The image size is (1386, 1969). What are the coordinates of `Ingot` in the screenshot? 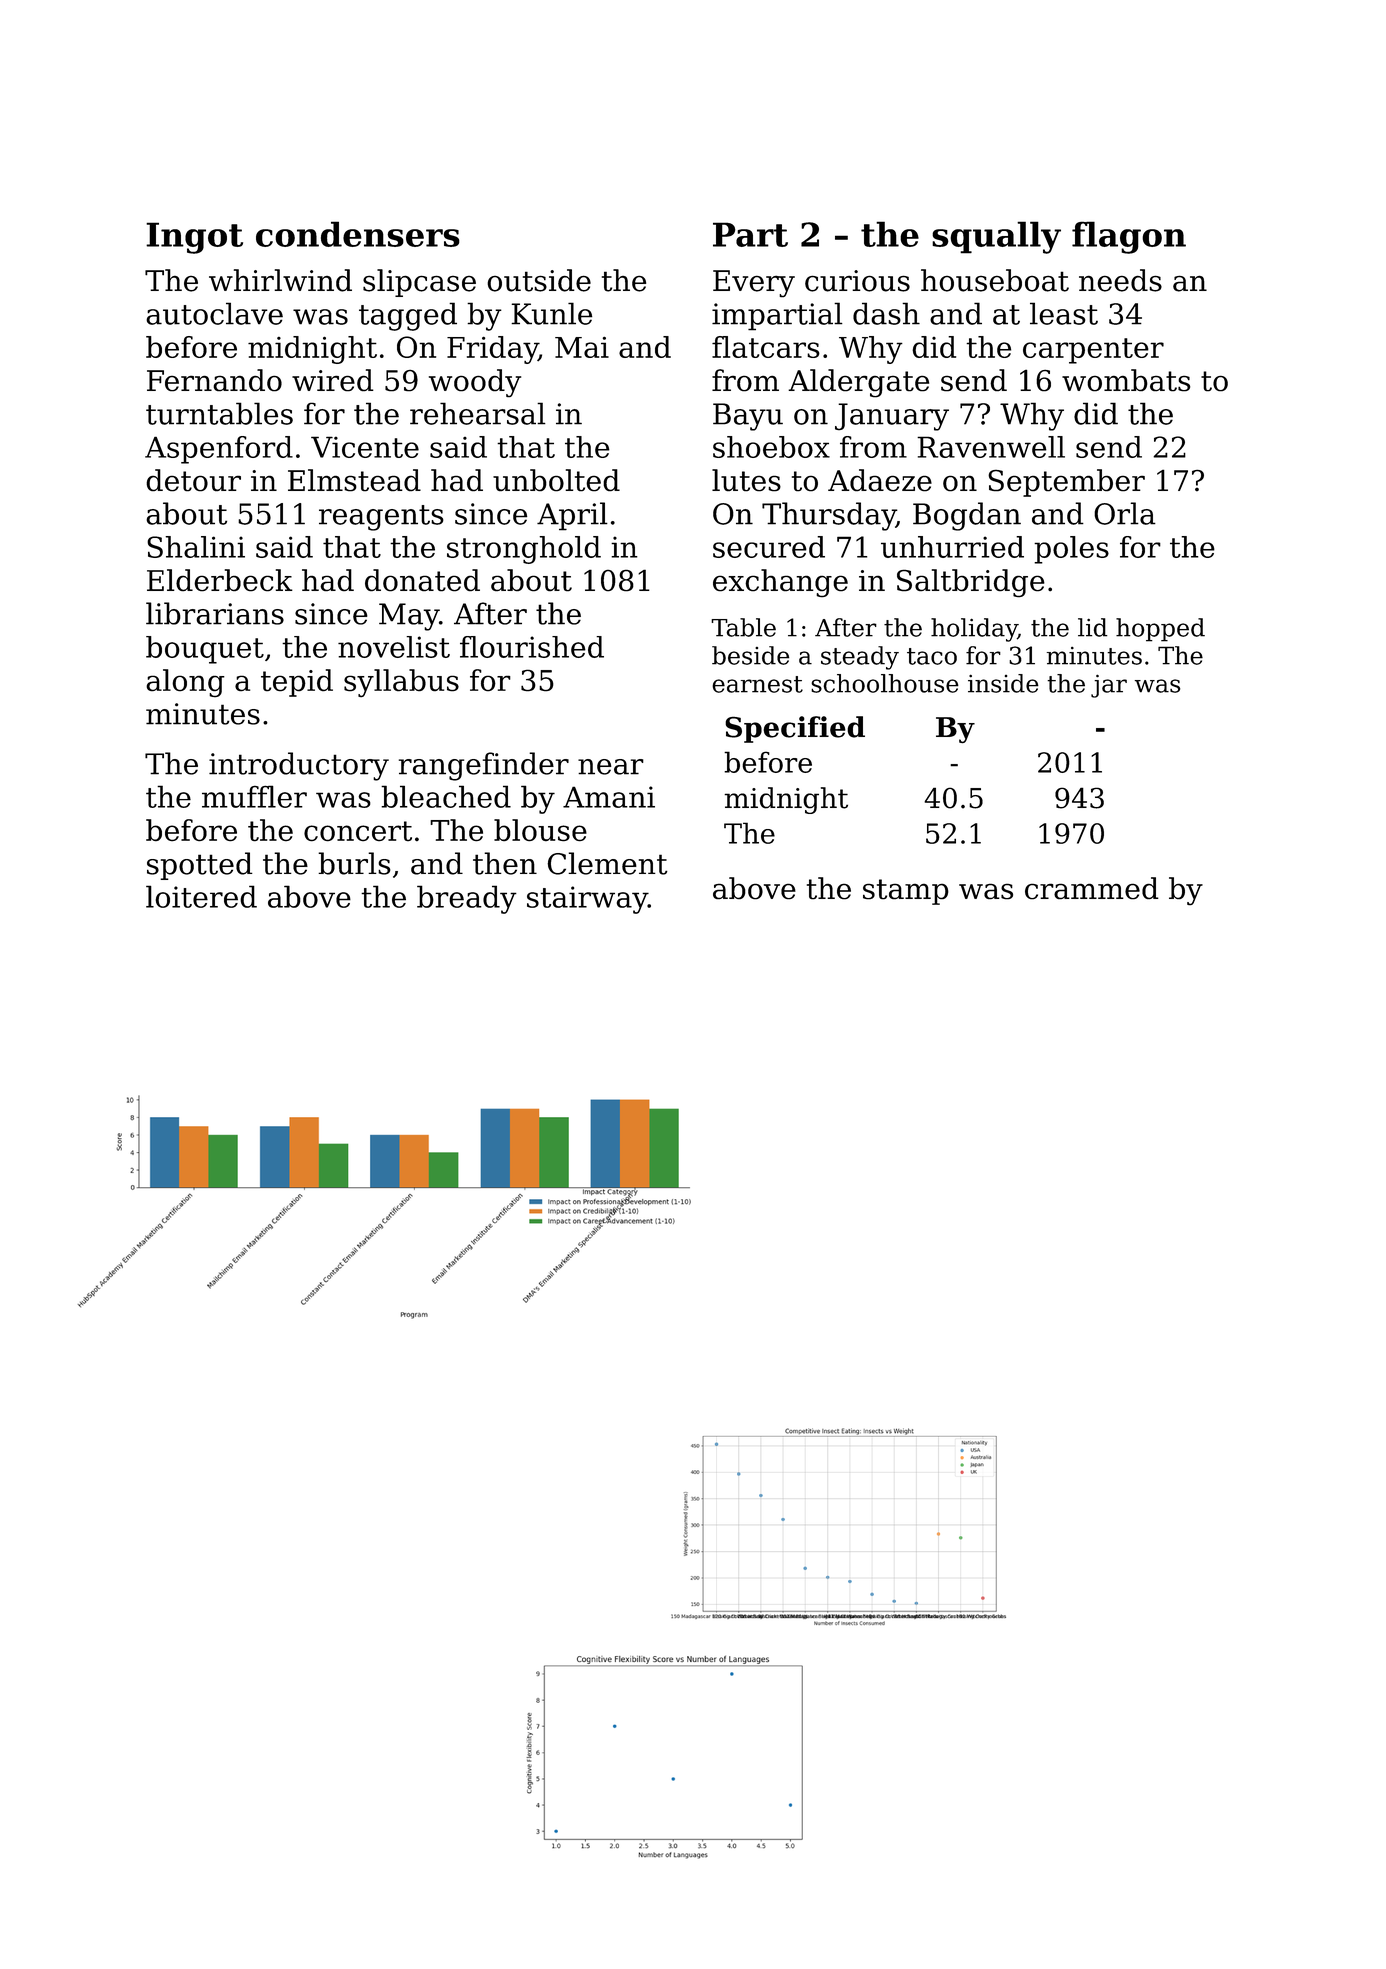 It's located at (194, 238).
